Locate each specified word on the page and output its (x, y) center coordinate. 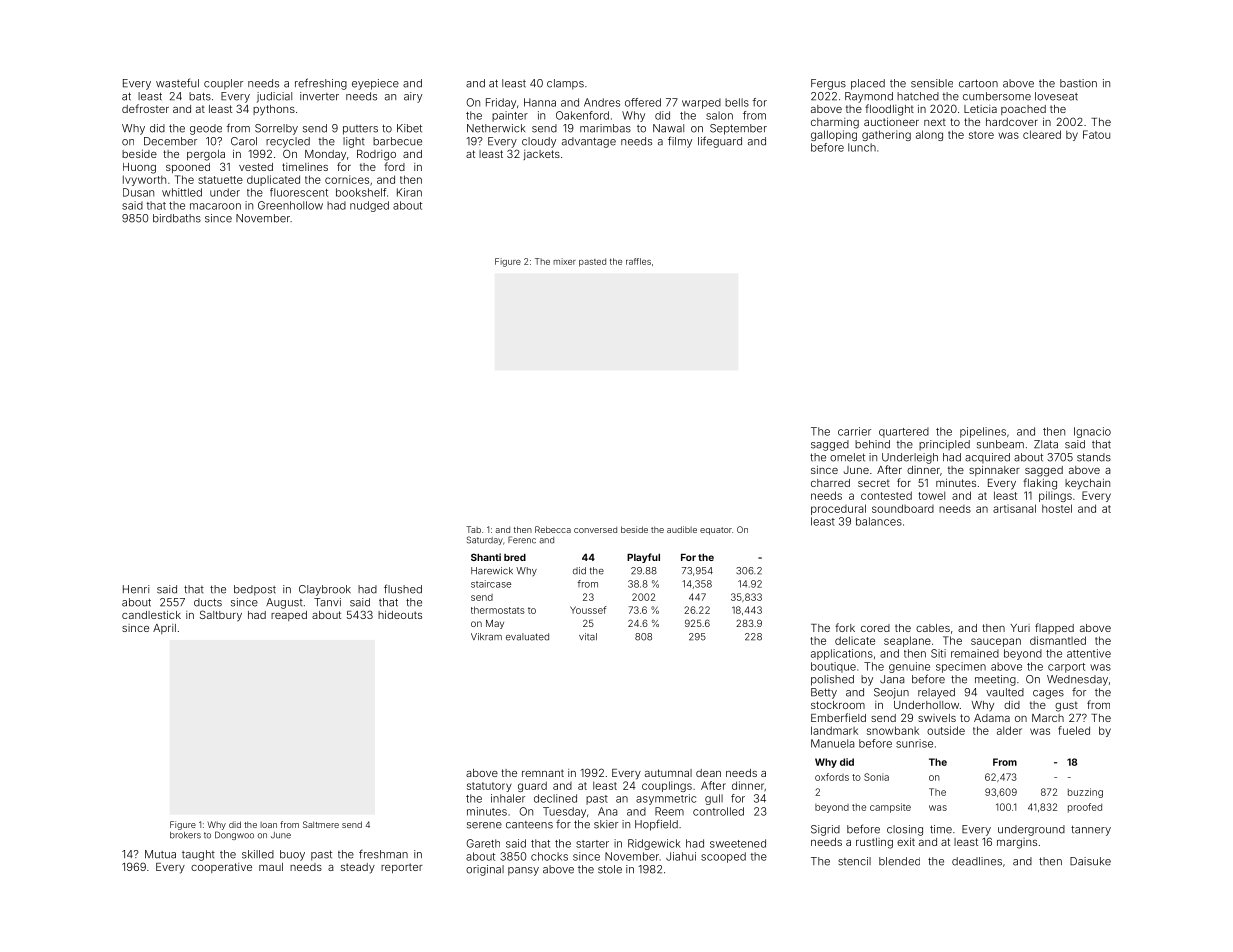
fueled (1074, 730)
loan (268, 825)
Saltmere (321, 824)
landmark (834, 730)
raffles (638, 261)
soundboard (903, 508)
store (981, 135)
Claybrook (325, 590)
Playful (643, 558)
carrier (854, 431)
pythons (274, 110)
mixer (564, 261)
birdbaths (177, 218)
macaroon (215, 206)
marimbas (605, 128)
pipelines (983, 432)
